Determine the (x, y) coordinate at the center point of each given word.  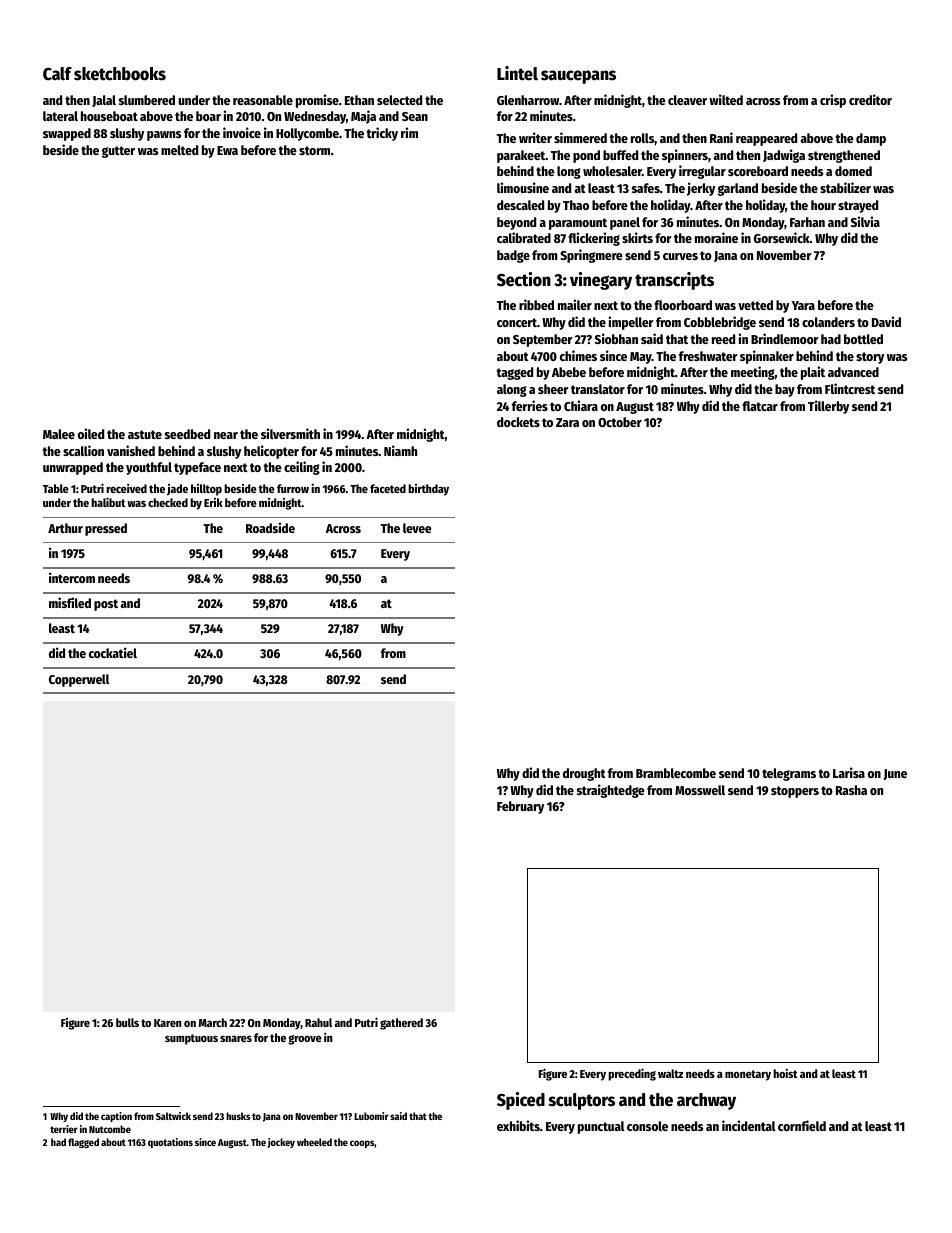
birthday (428, 490)
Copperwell (79, 680)
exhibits (518, 1125)
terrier (64, 1129)
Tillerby (828, 407)
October (620, 422)
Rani (721, 137)
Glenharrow (528, 100)
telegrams (789, 774)
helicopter (271, 452)
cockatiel (113, 652)
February (520, 807)
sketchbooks (120, 74)
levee (417, 528)
